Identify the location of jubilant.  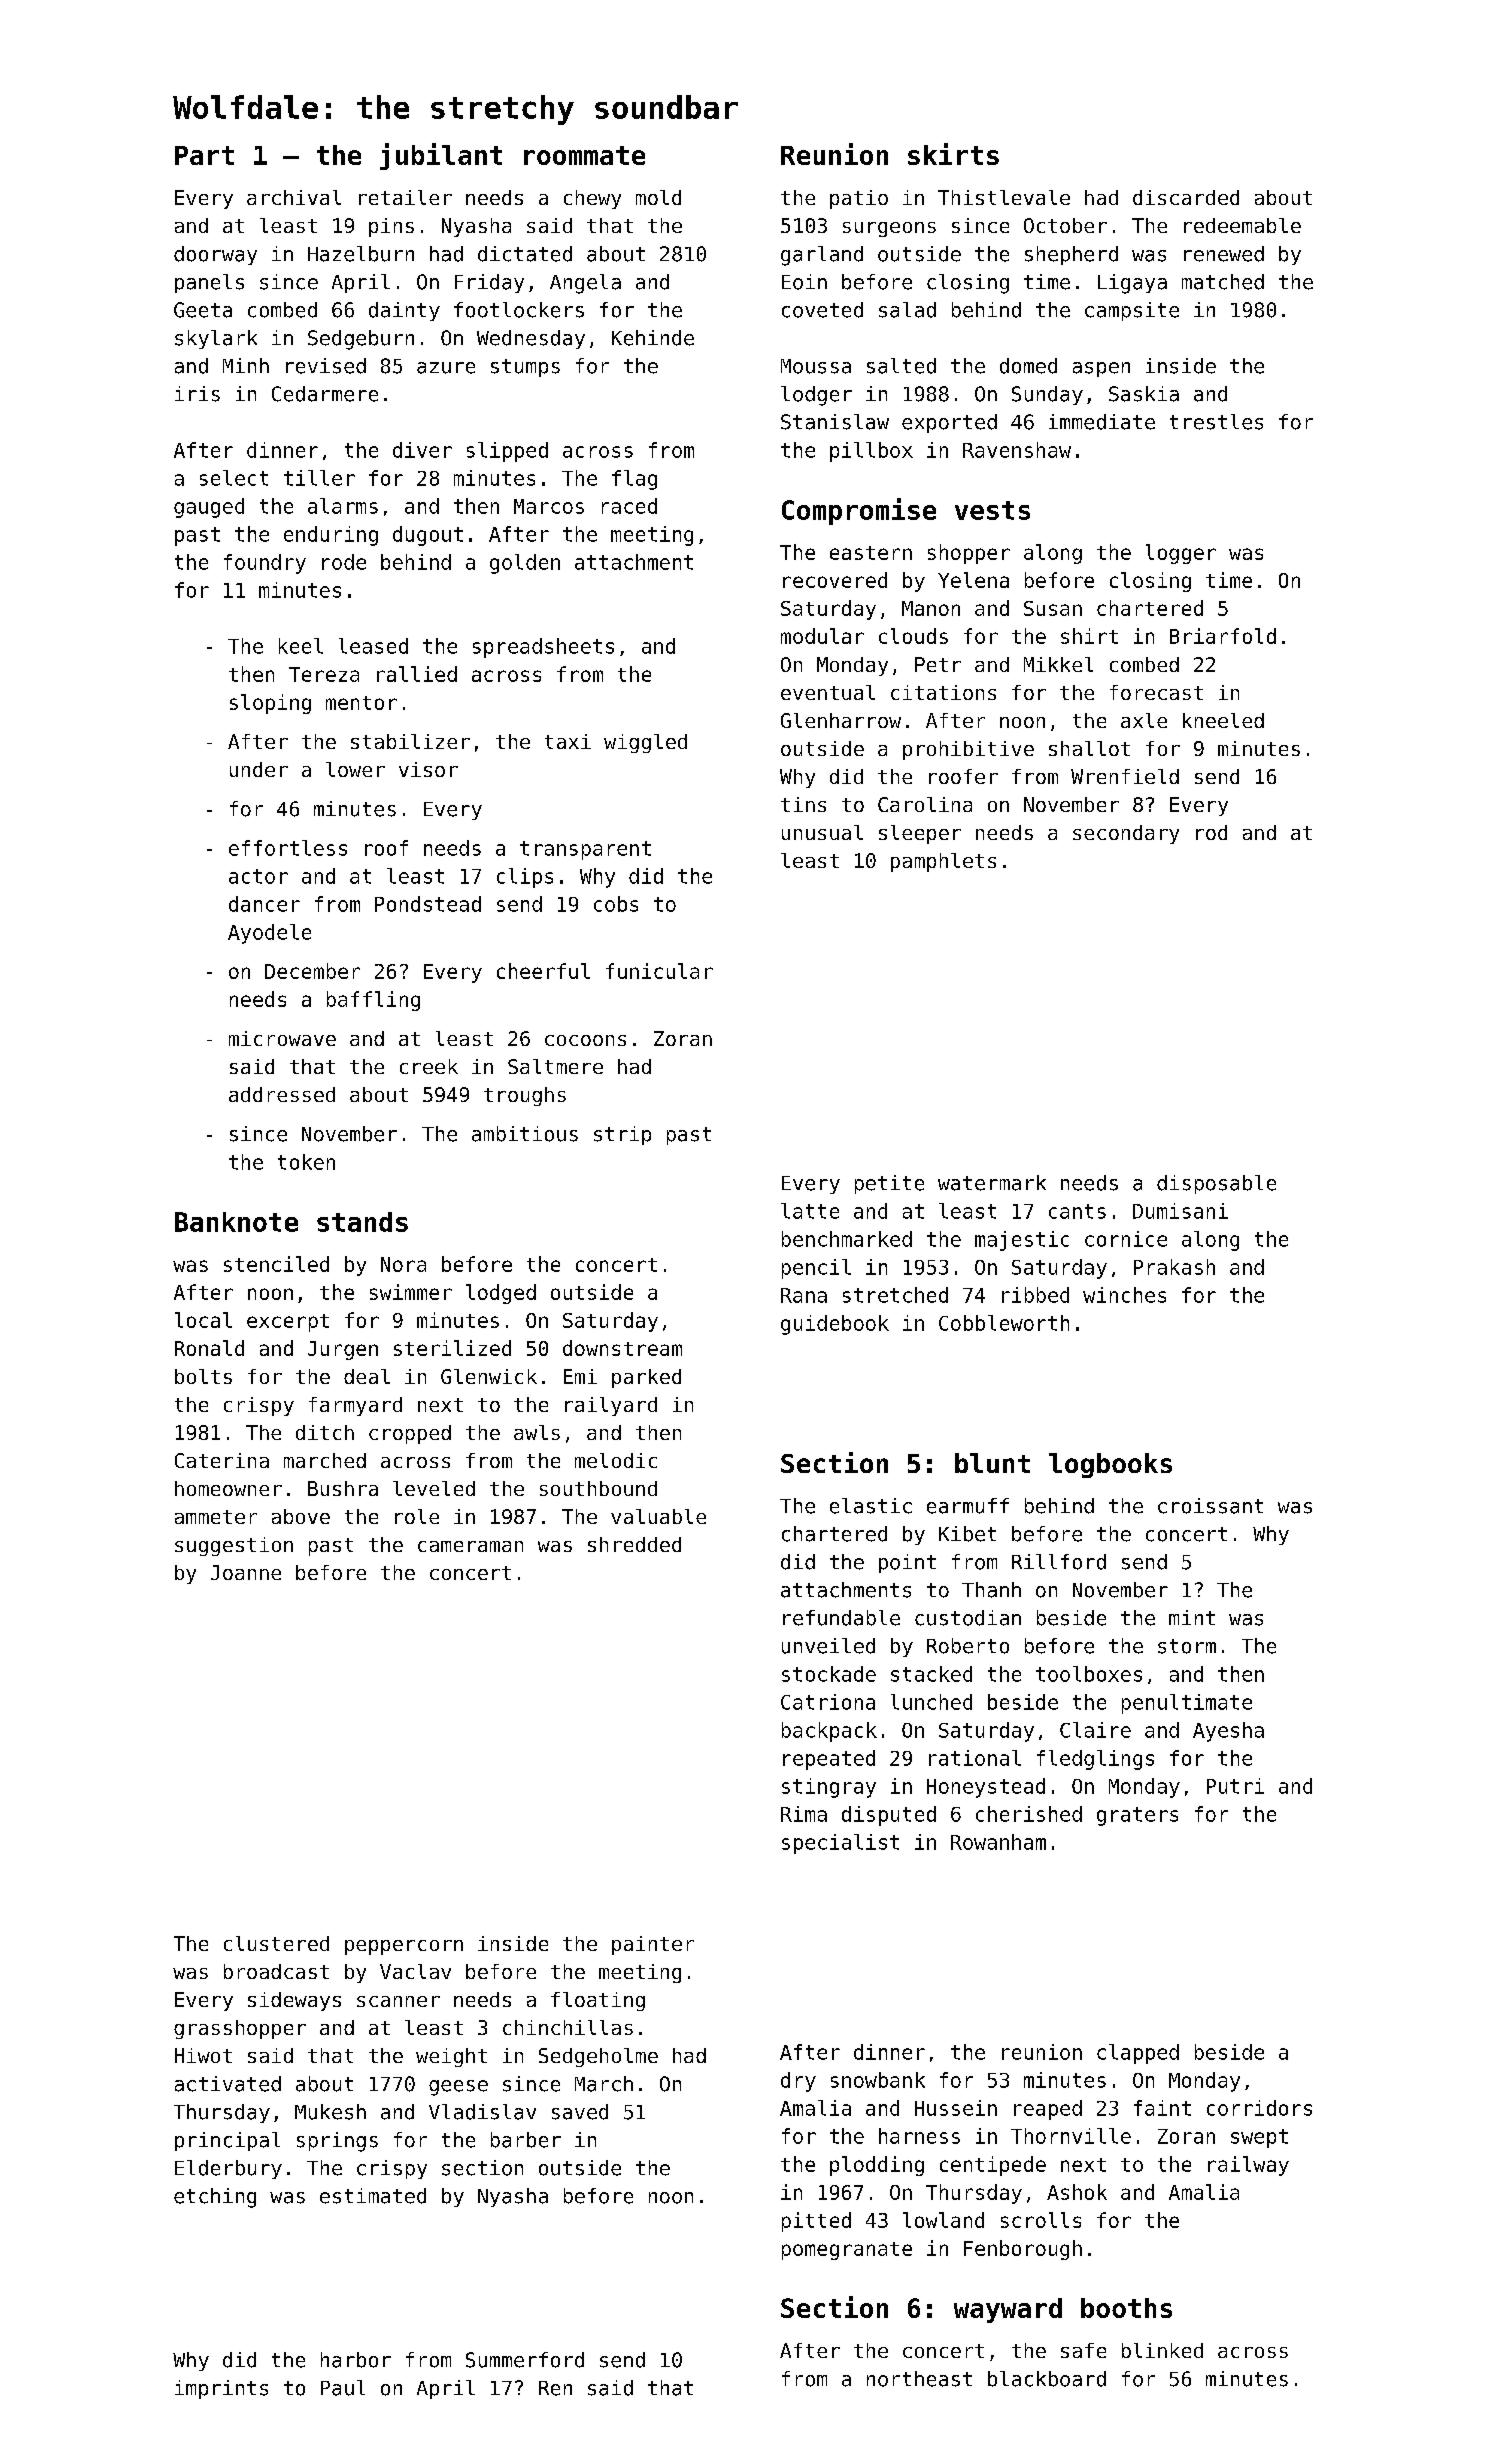
(441, 156).
